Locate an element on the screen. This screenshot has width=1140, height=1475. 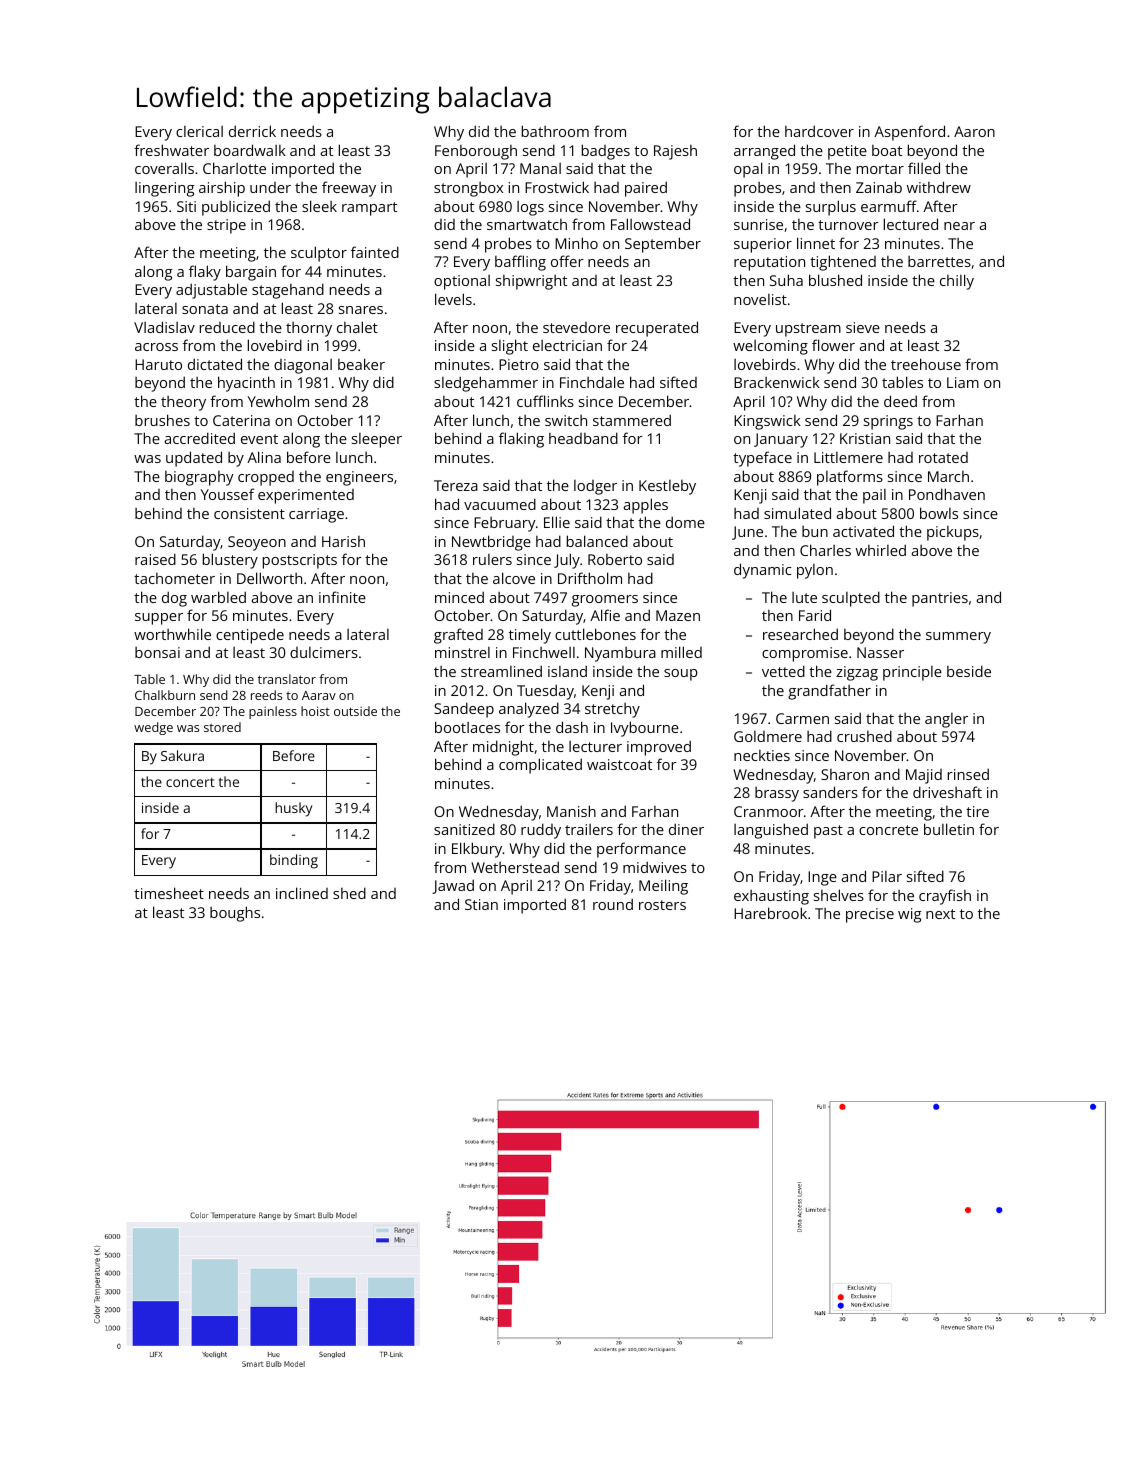
sculptor is located at coordinates (319, 254).
